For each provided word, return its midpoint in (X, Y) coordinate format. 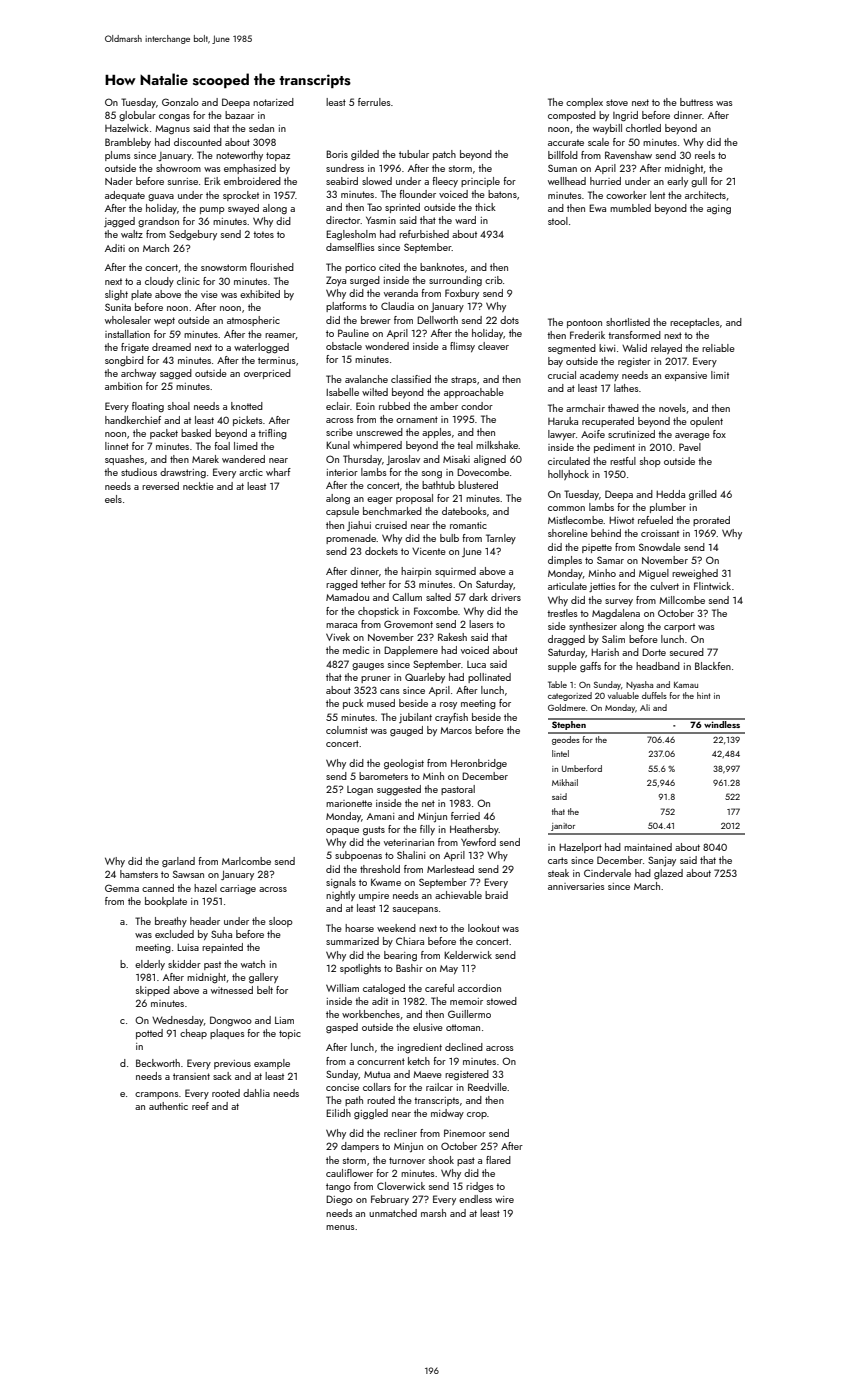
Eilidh (338, 1113)
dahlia (256, 1093)
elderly (150, 965)
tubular (414, 154)
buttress (696, 102)
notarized (273, 102)
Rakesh (452, 637)
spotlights (360, 969)
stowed (502, 1001)
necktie (198, 486)
